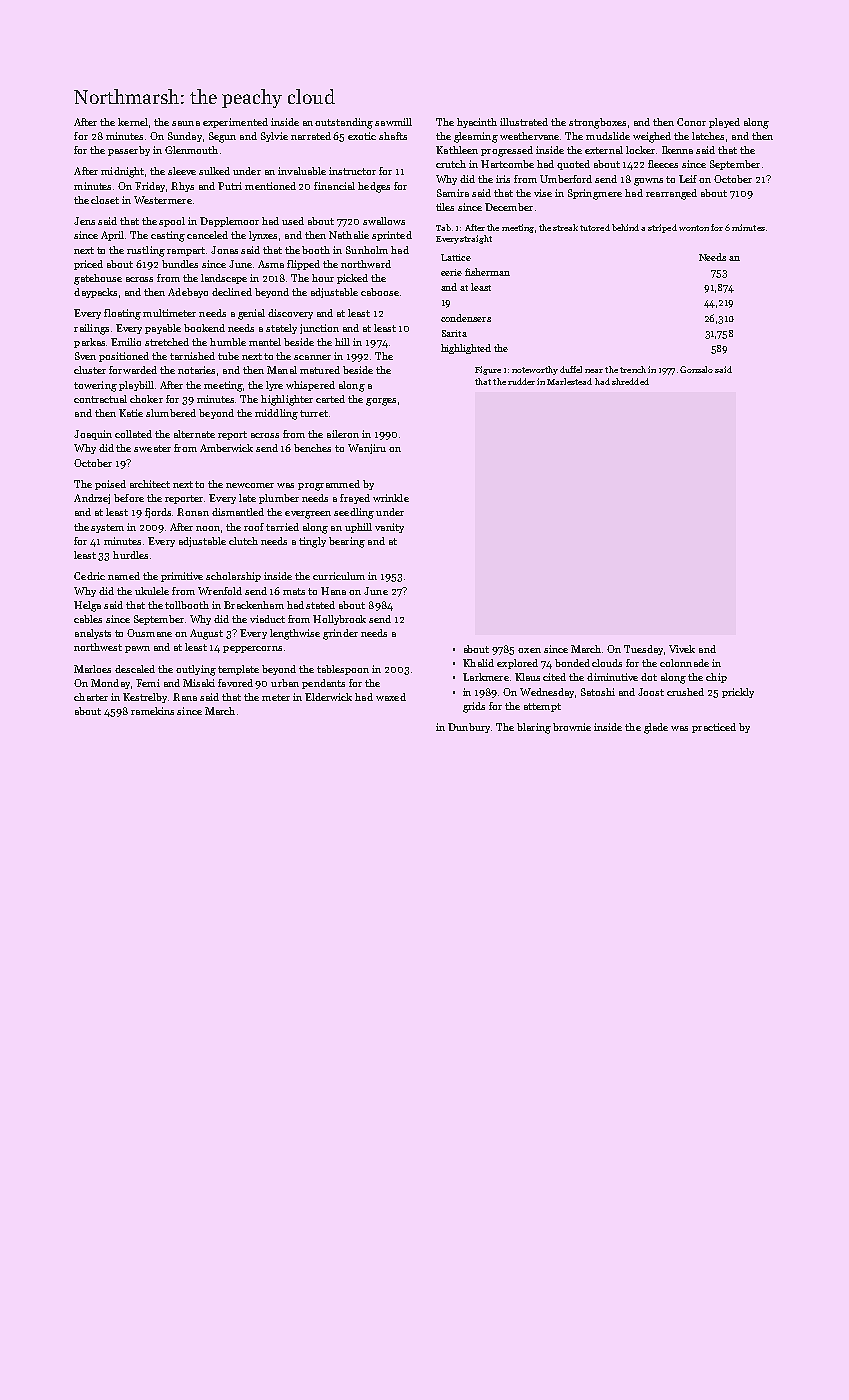 The height and width of the document is (1400, 849). I want to click on landscape, so click(224, 279).
